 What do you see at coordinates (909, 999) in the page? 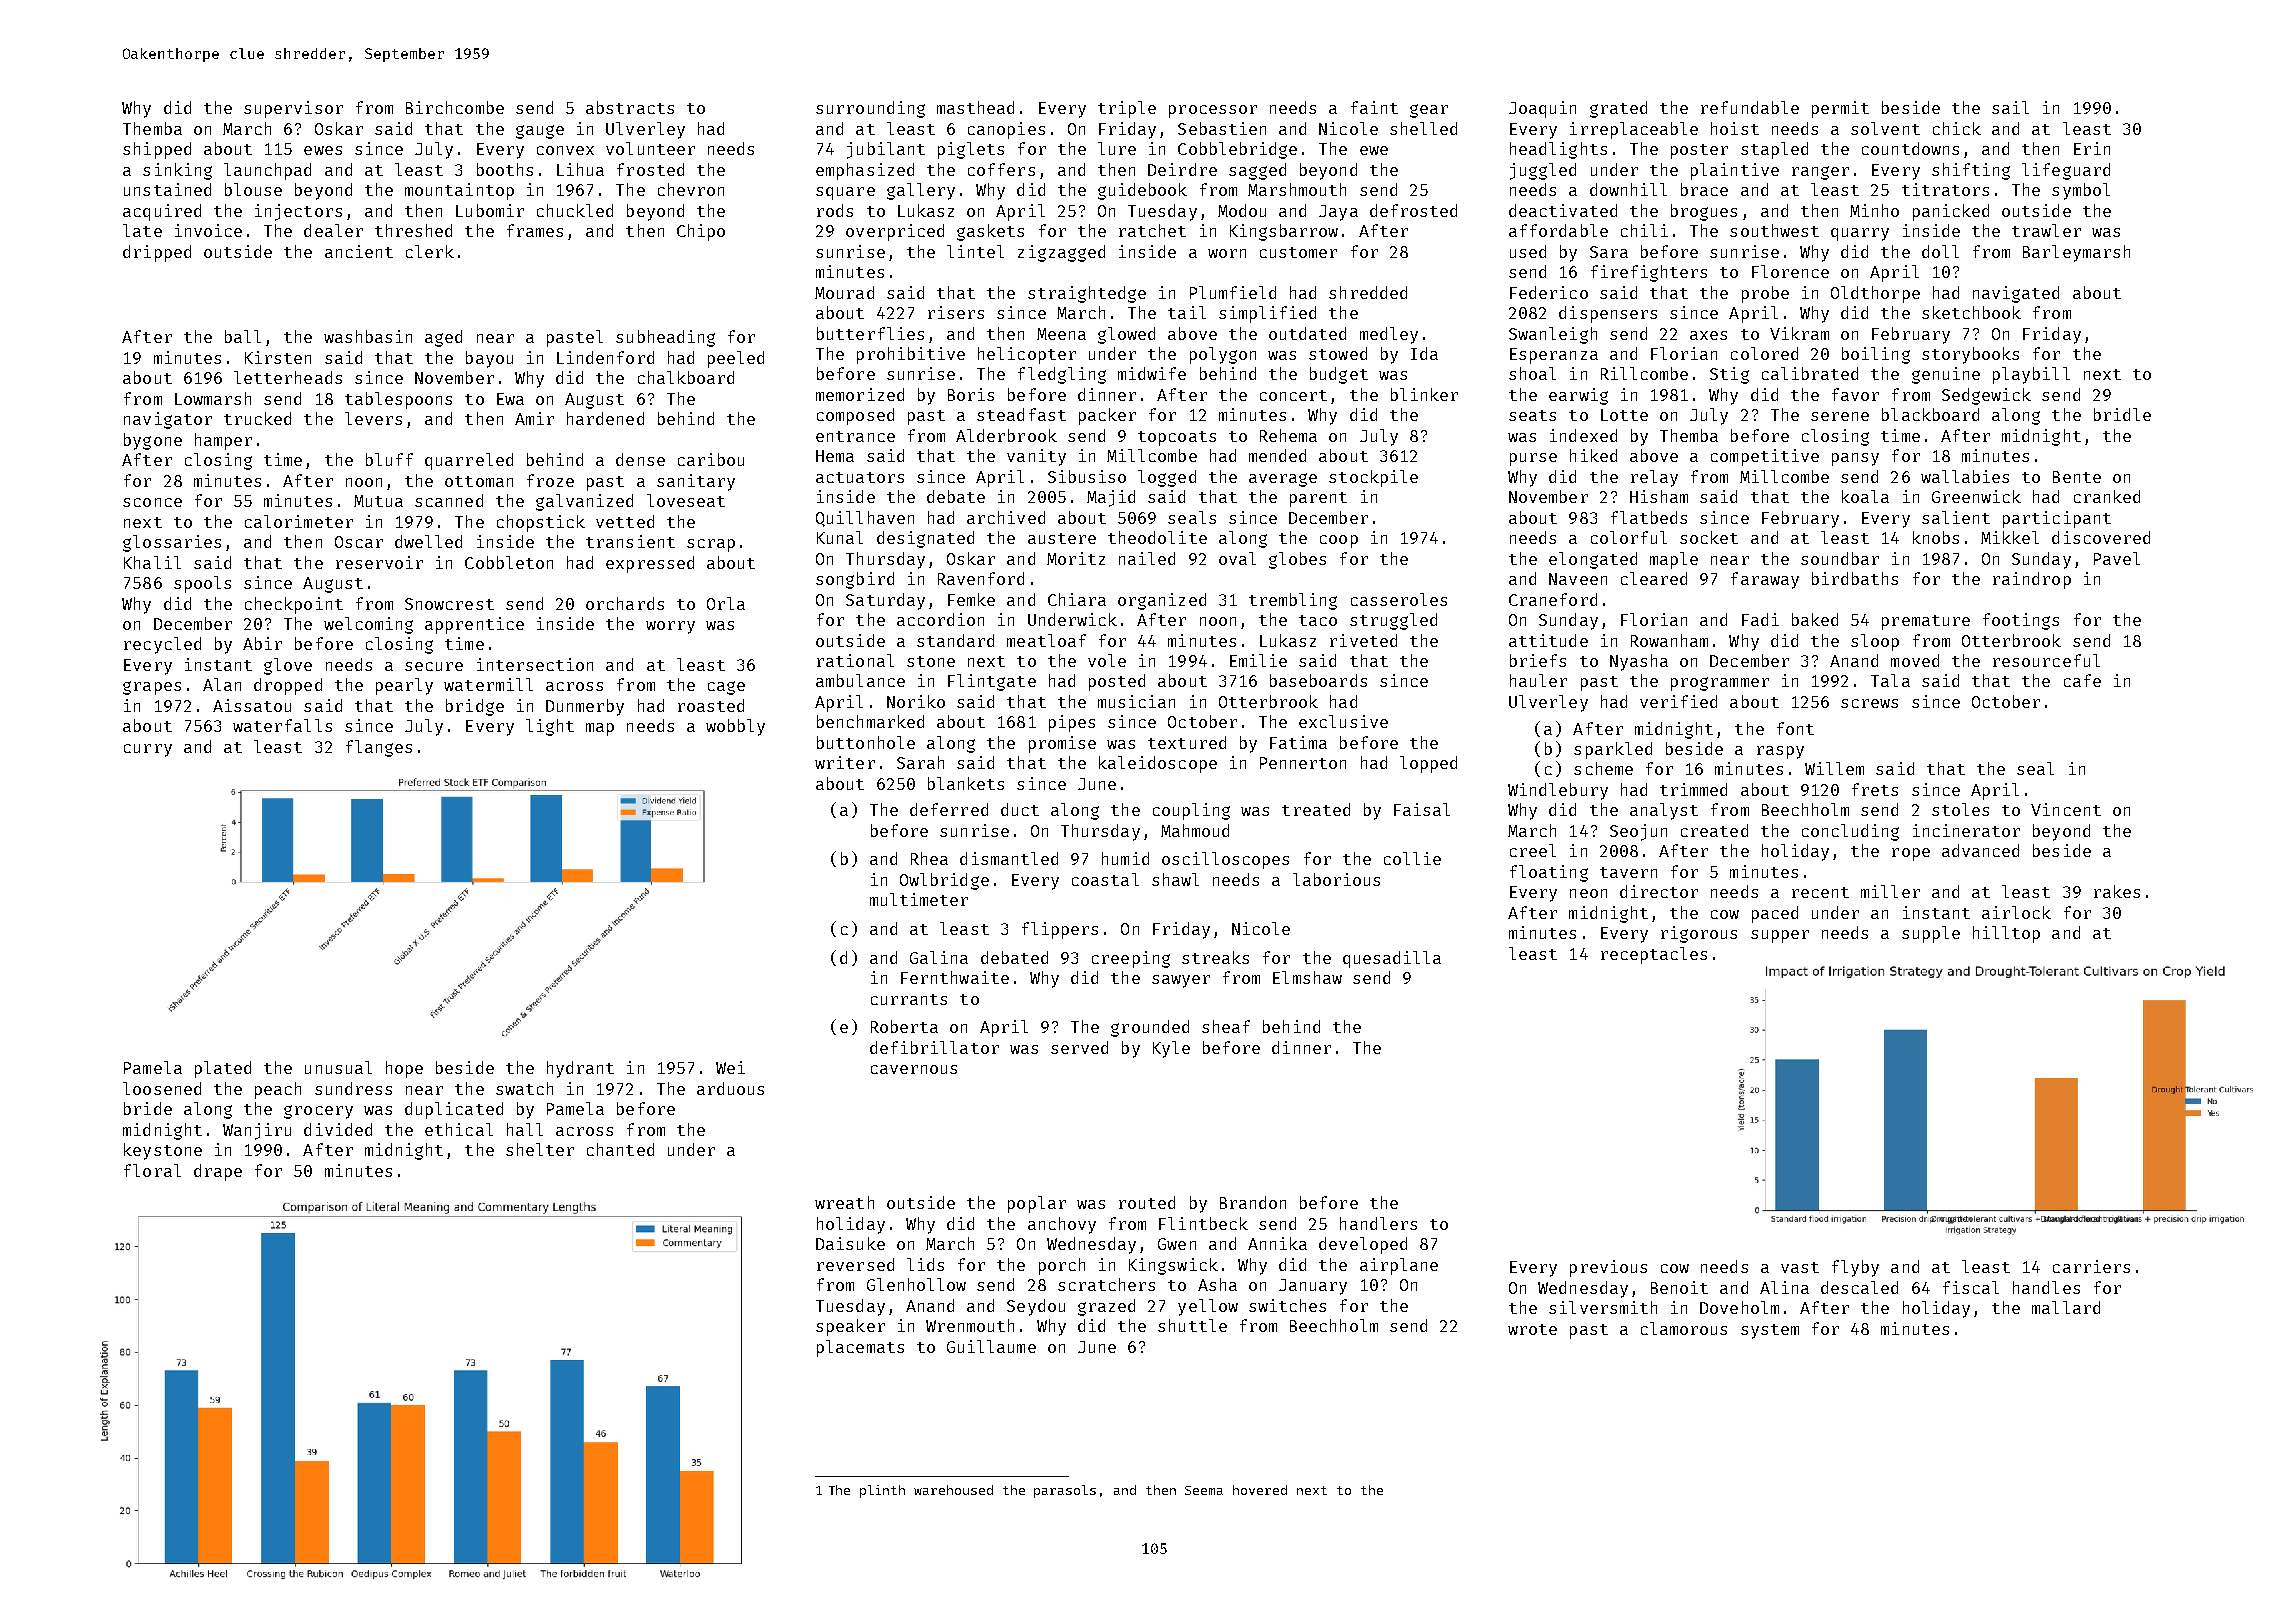
I see `currants` at bounding box center [909, 999].
